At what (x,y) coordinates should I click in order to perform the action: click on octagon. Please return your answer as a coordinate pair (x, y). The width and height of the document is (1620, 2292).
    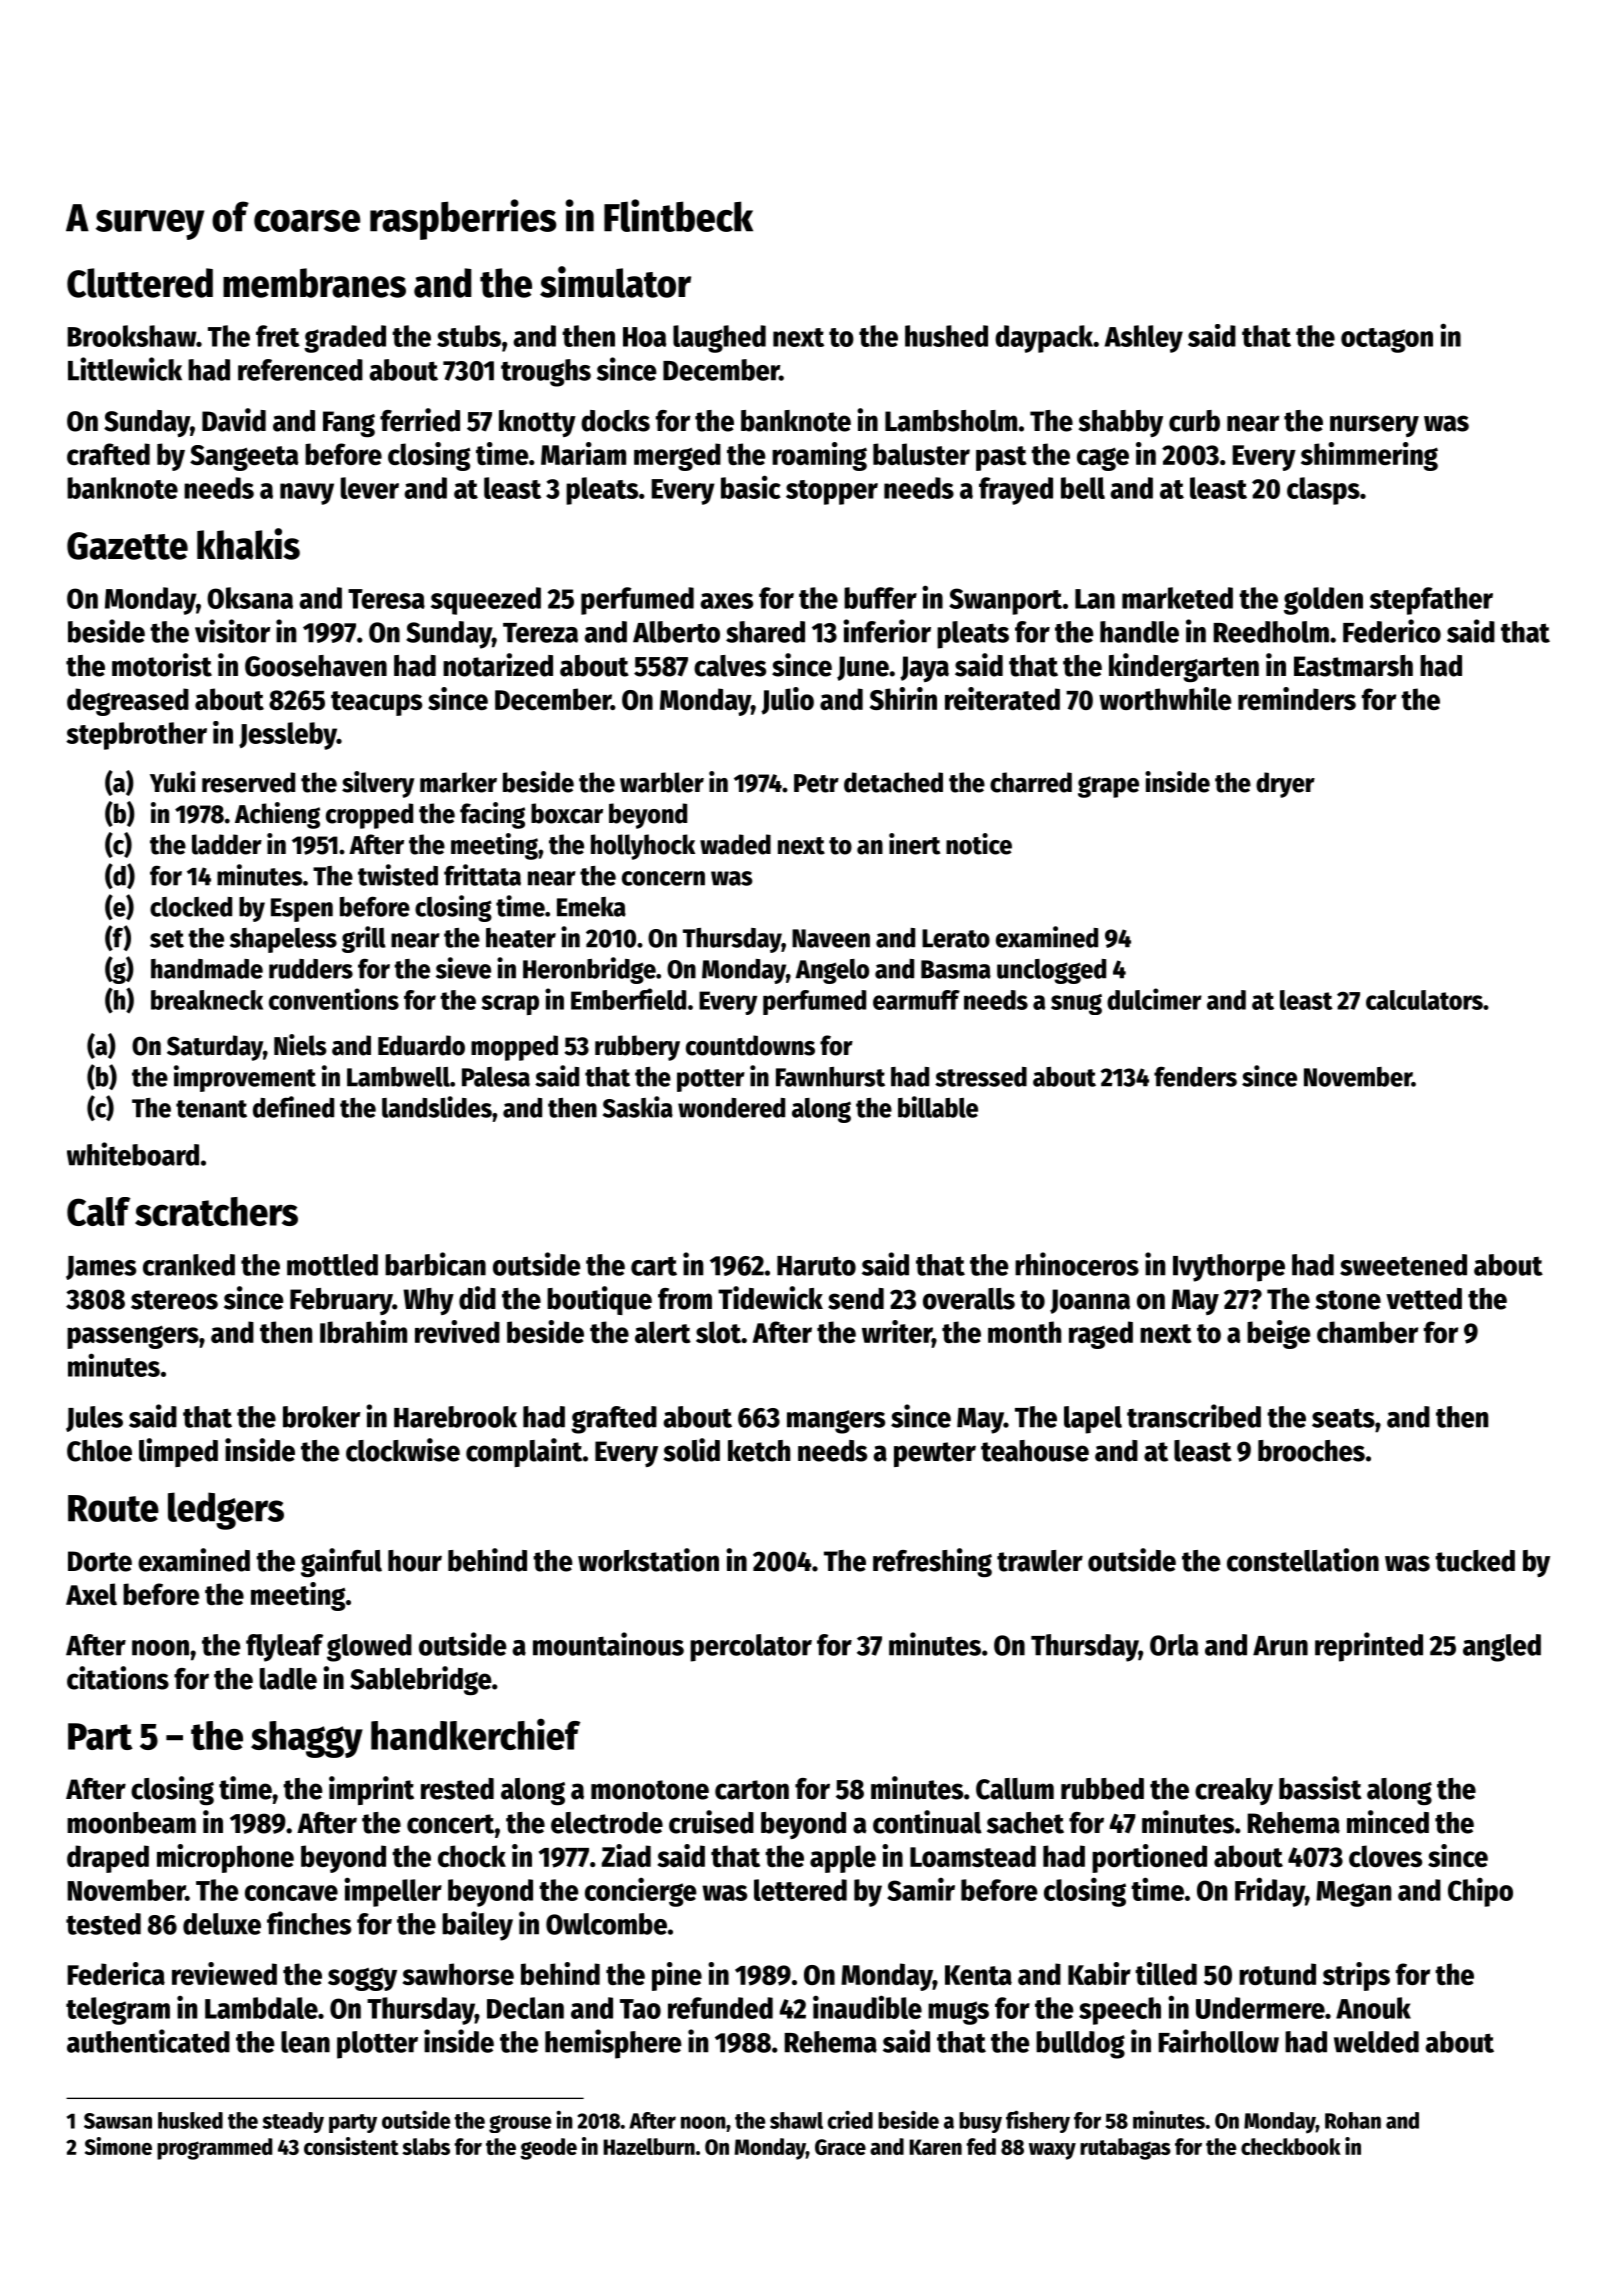
    Looking at the image, I should click on (1387, 340).
